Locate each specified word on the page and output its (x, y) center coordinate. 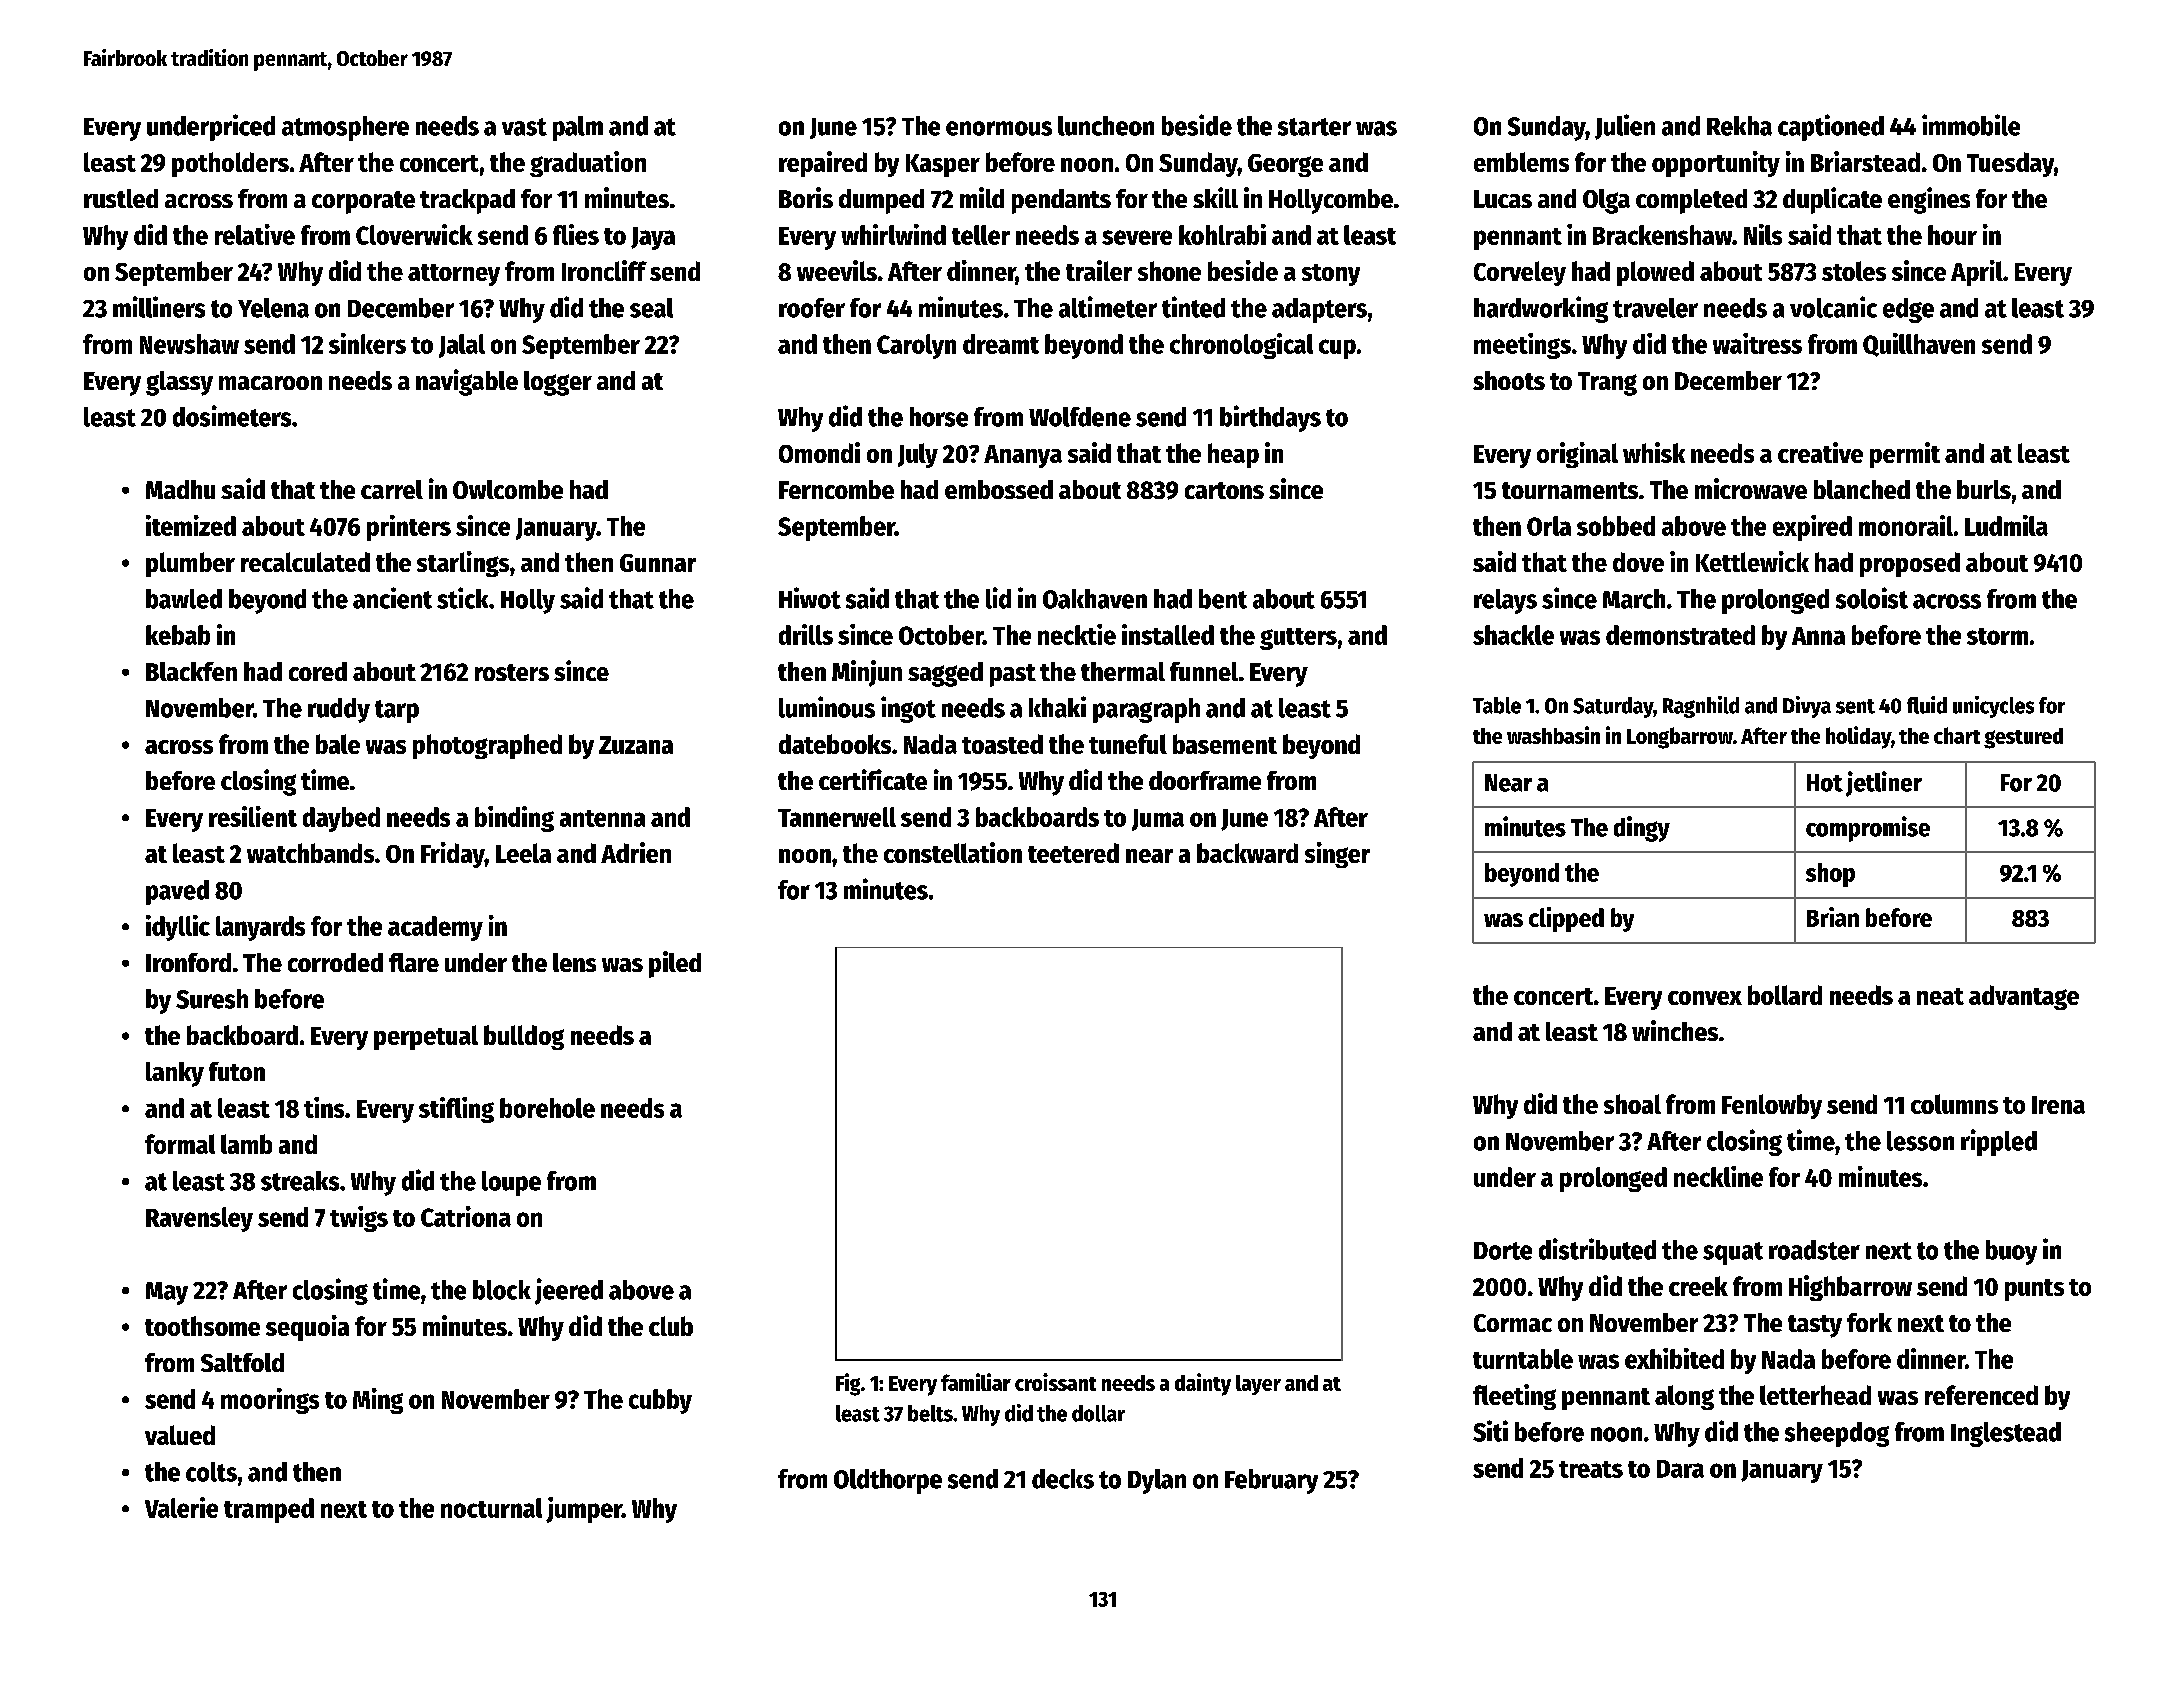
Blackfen (191, 671)
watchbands (310, 853)
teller (981, 235)
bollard (1785, 995)
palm (578, 128)
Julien (1625, 127)
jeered (569, 1291)
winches (1675, 1030)
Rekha (1739, 126)
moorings (270, 1401)
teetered (1073, 853)
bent (1223, 599)
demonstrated (1680, 635)
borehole (547, 1108)
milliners (159, 307)
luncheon (1106, 126)
